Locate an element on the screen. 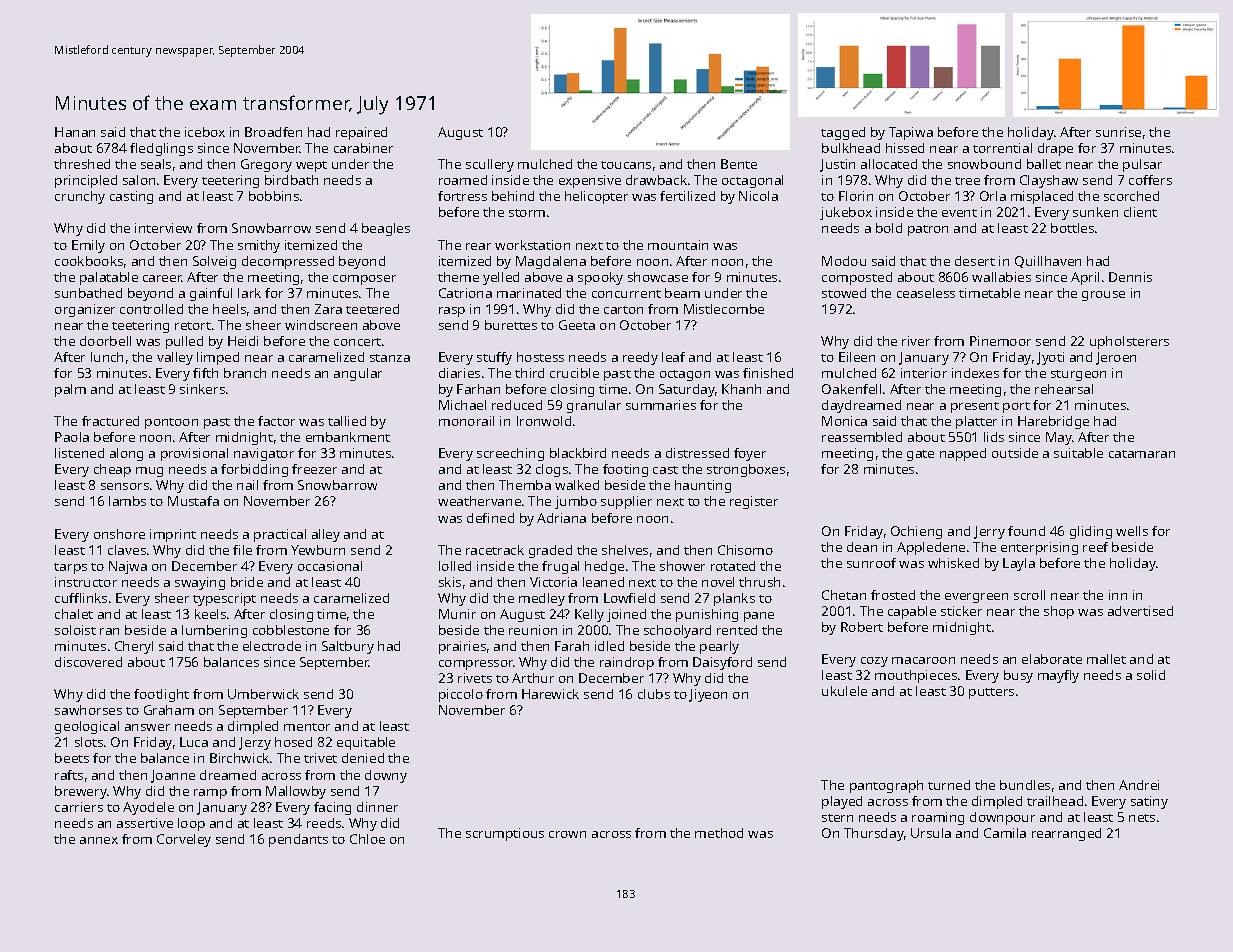  icebox is located at coordinates (205, 132).
